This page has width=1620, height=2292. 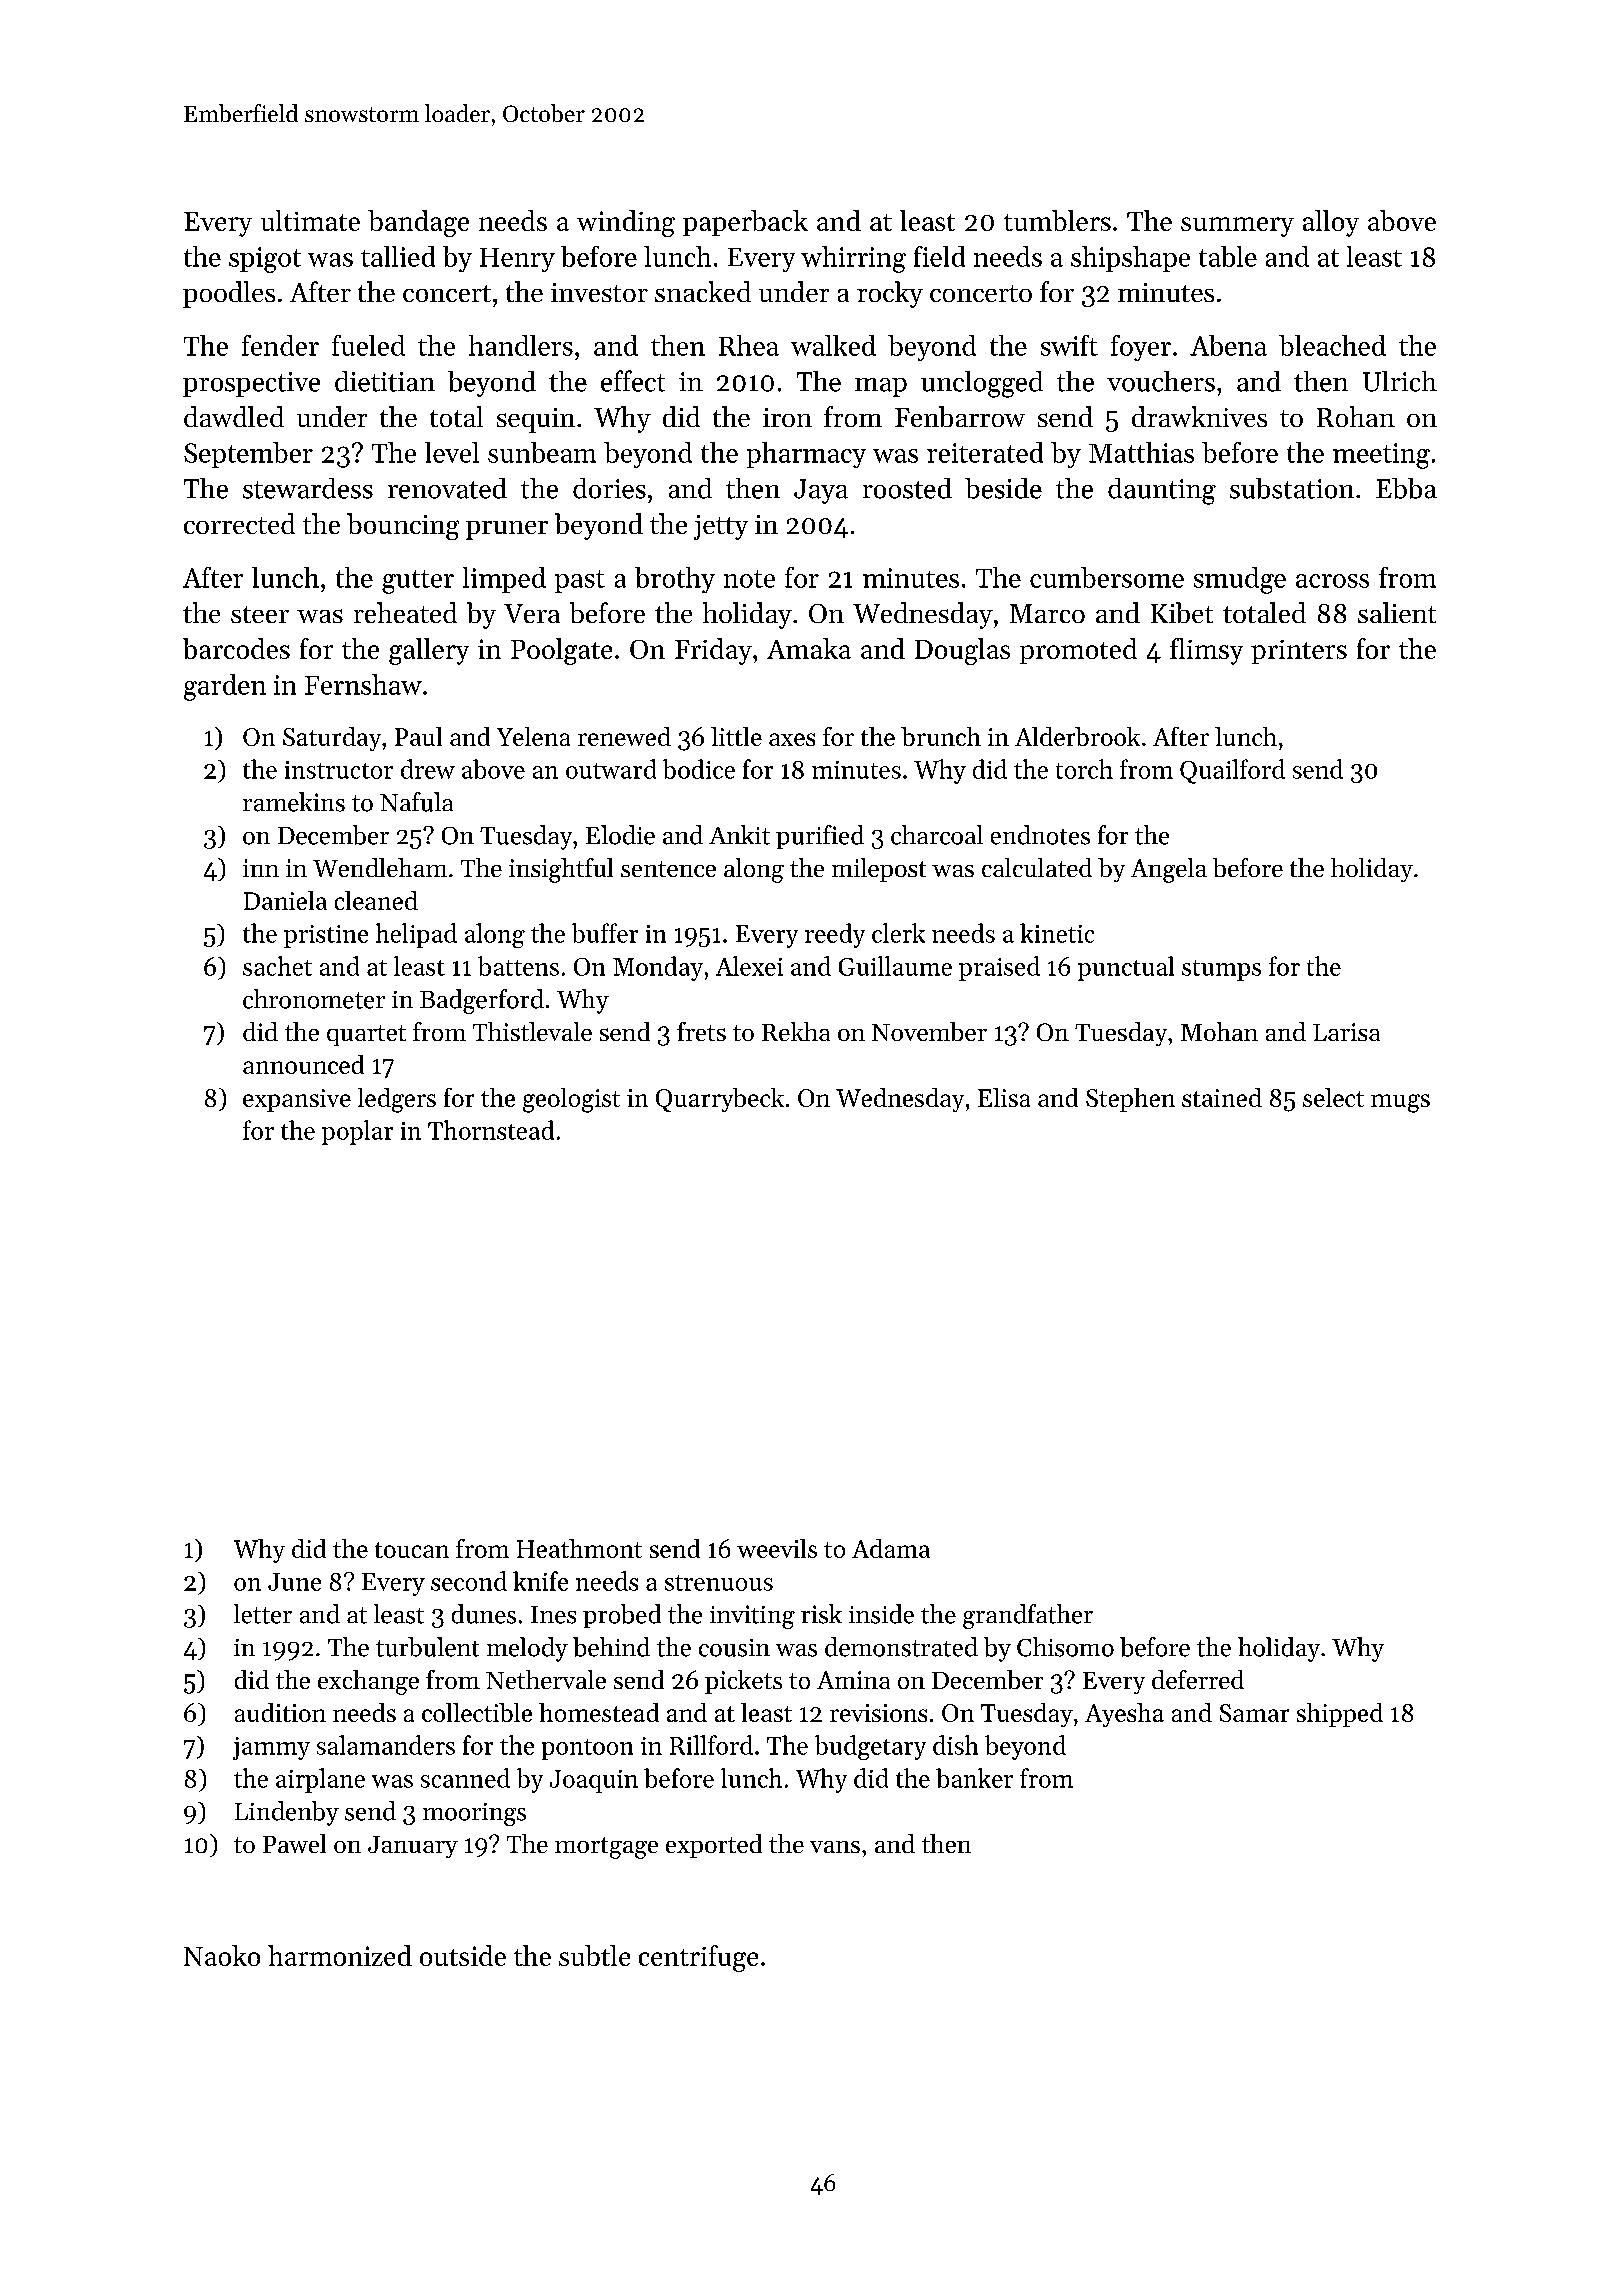 What do you see at coordinates (820, 837) in the page?
I see `purified` at bounding box center [820, 837].
